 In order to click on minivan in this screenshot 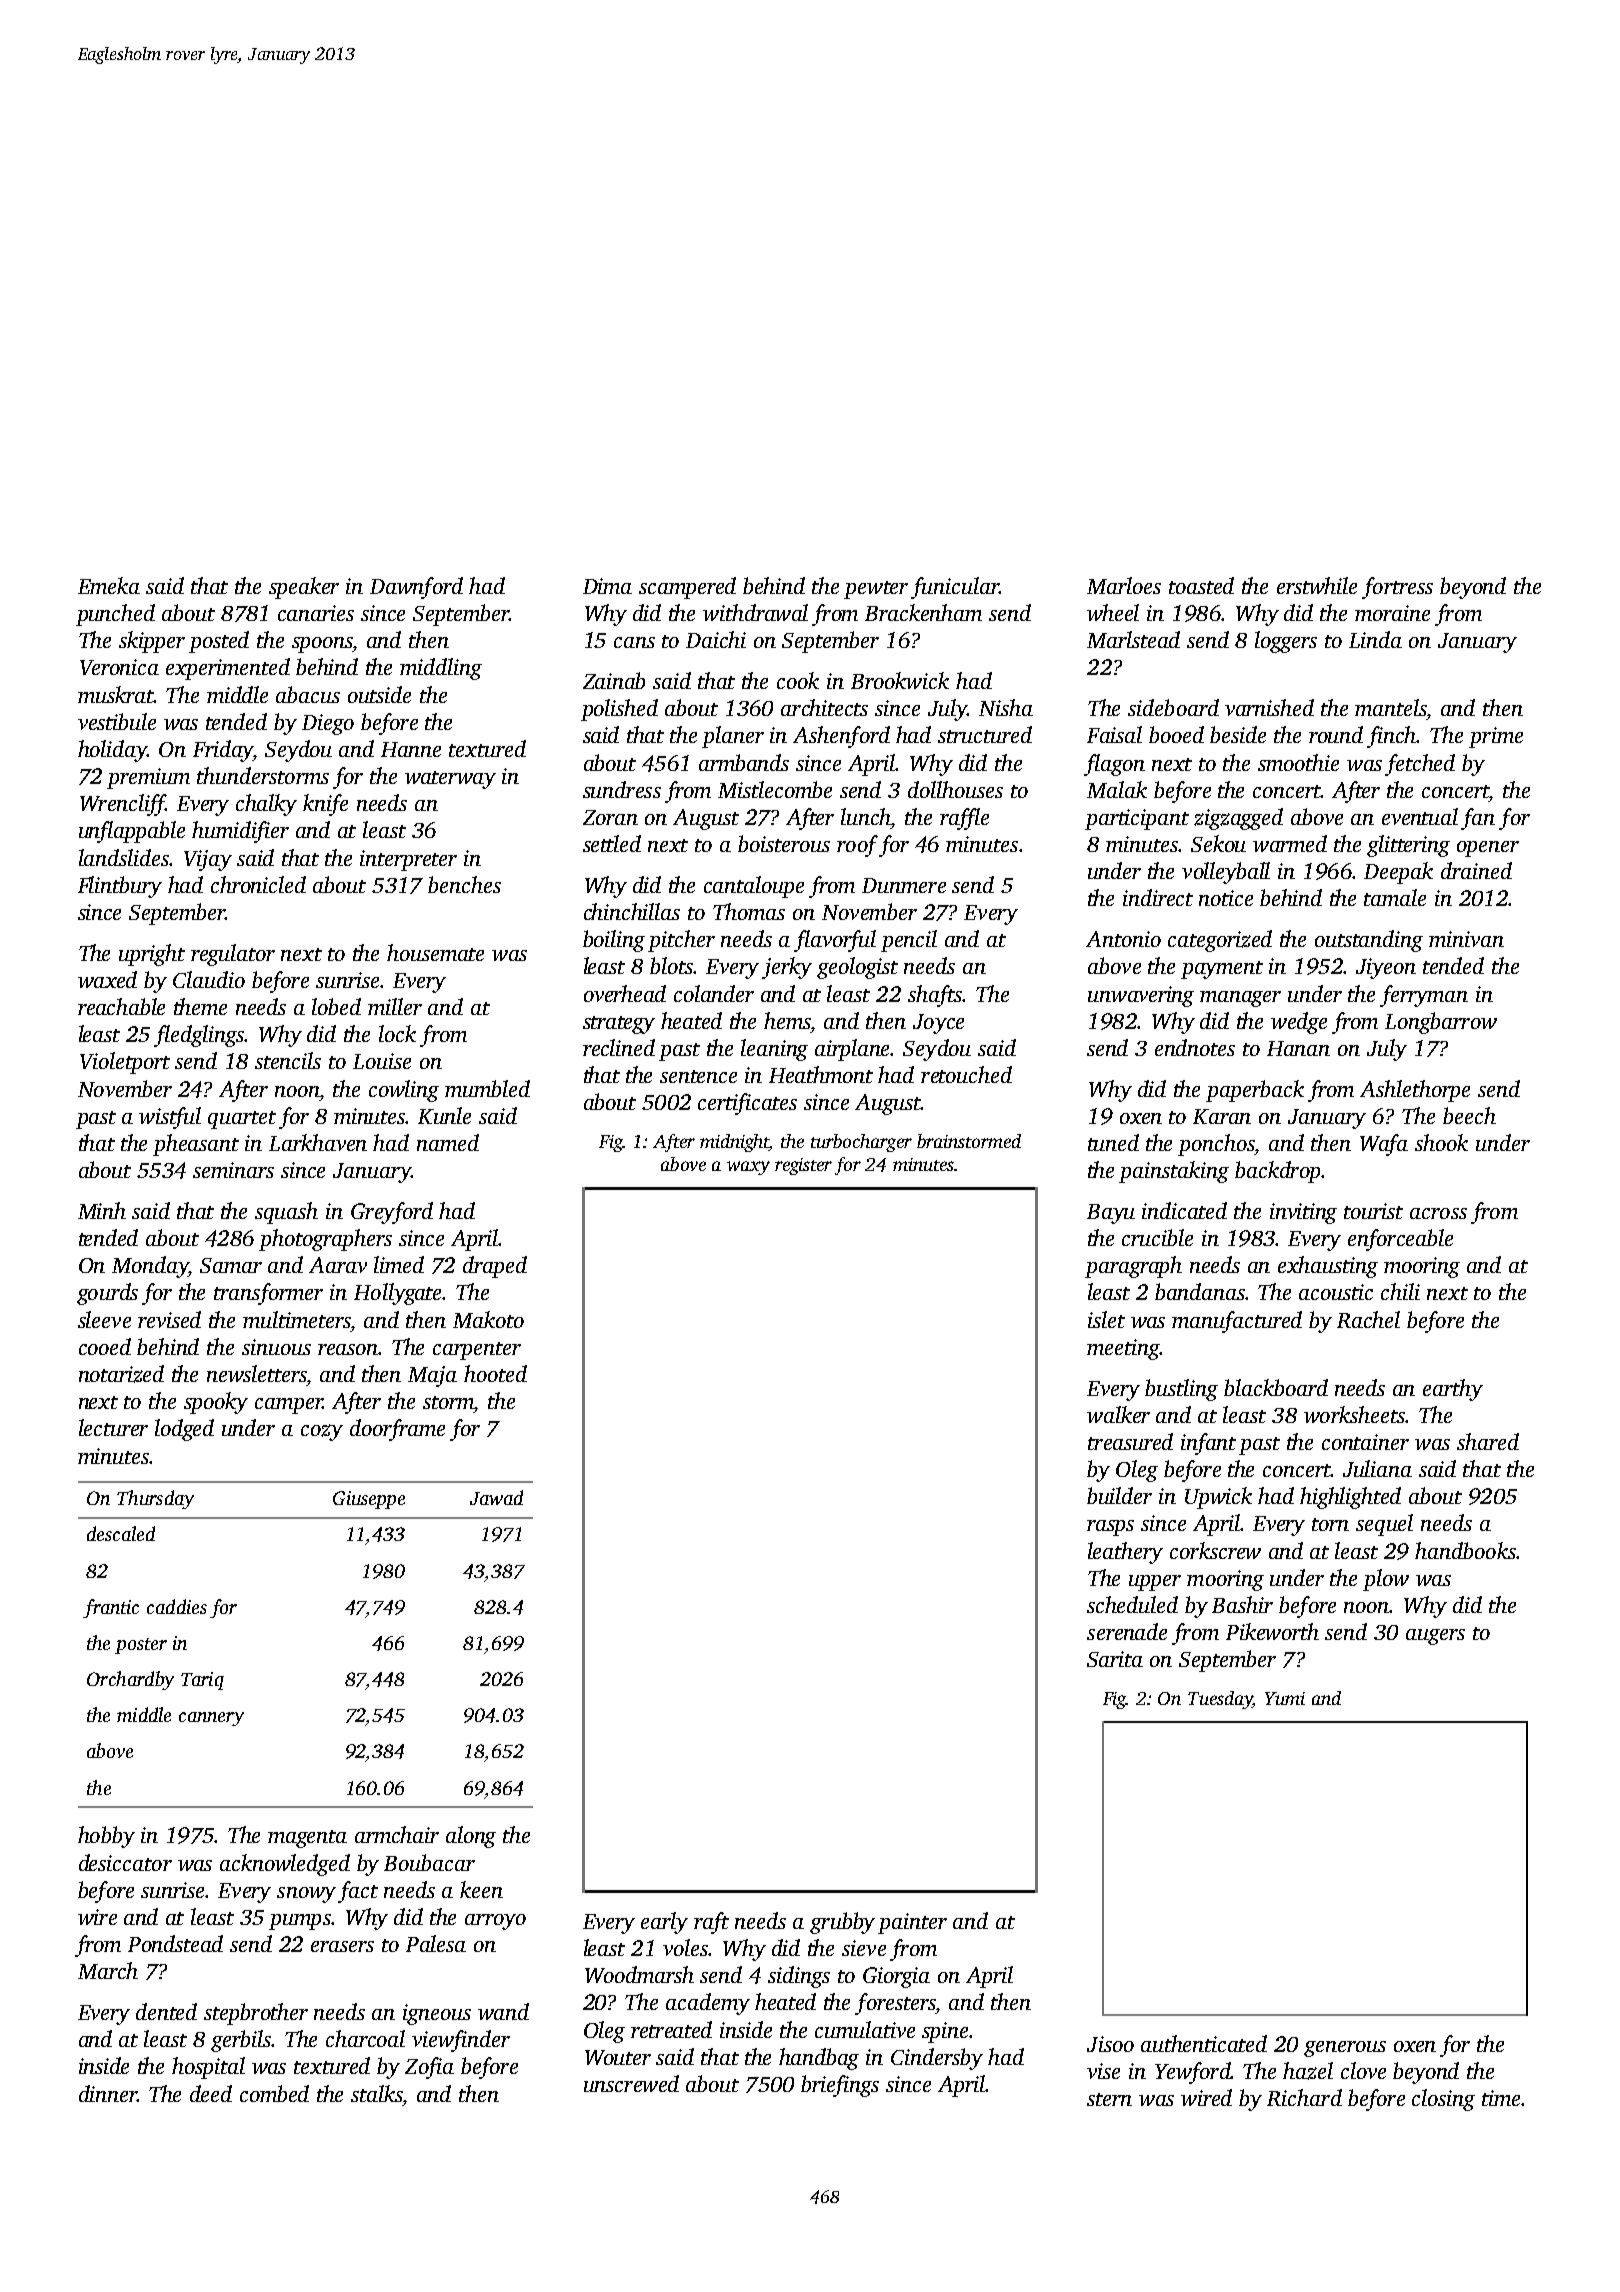, I will do `click(1466, 939)`.
